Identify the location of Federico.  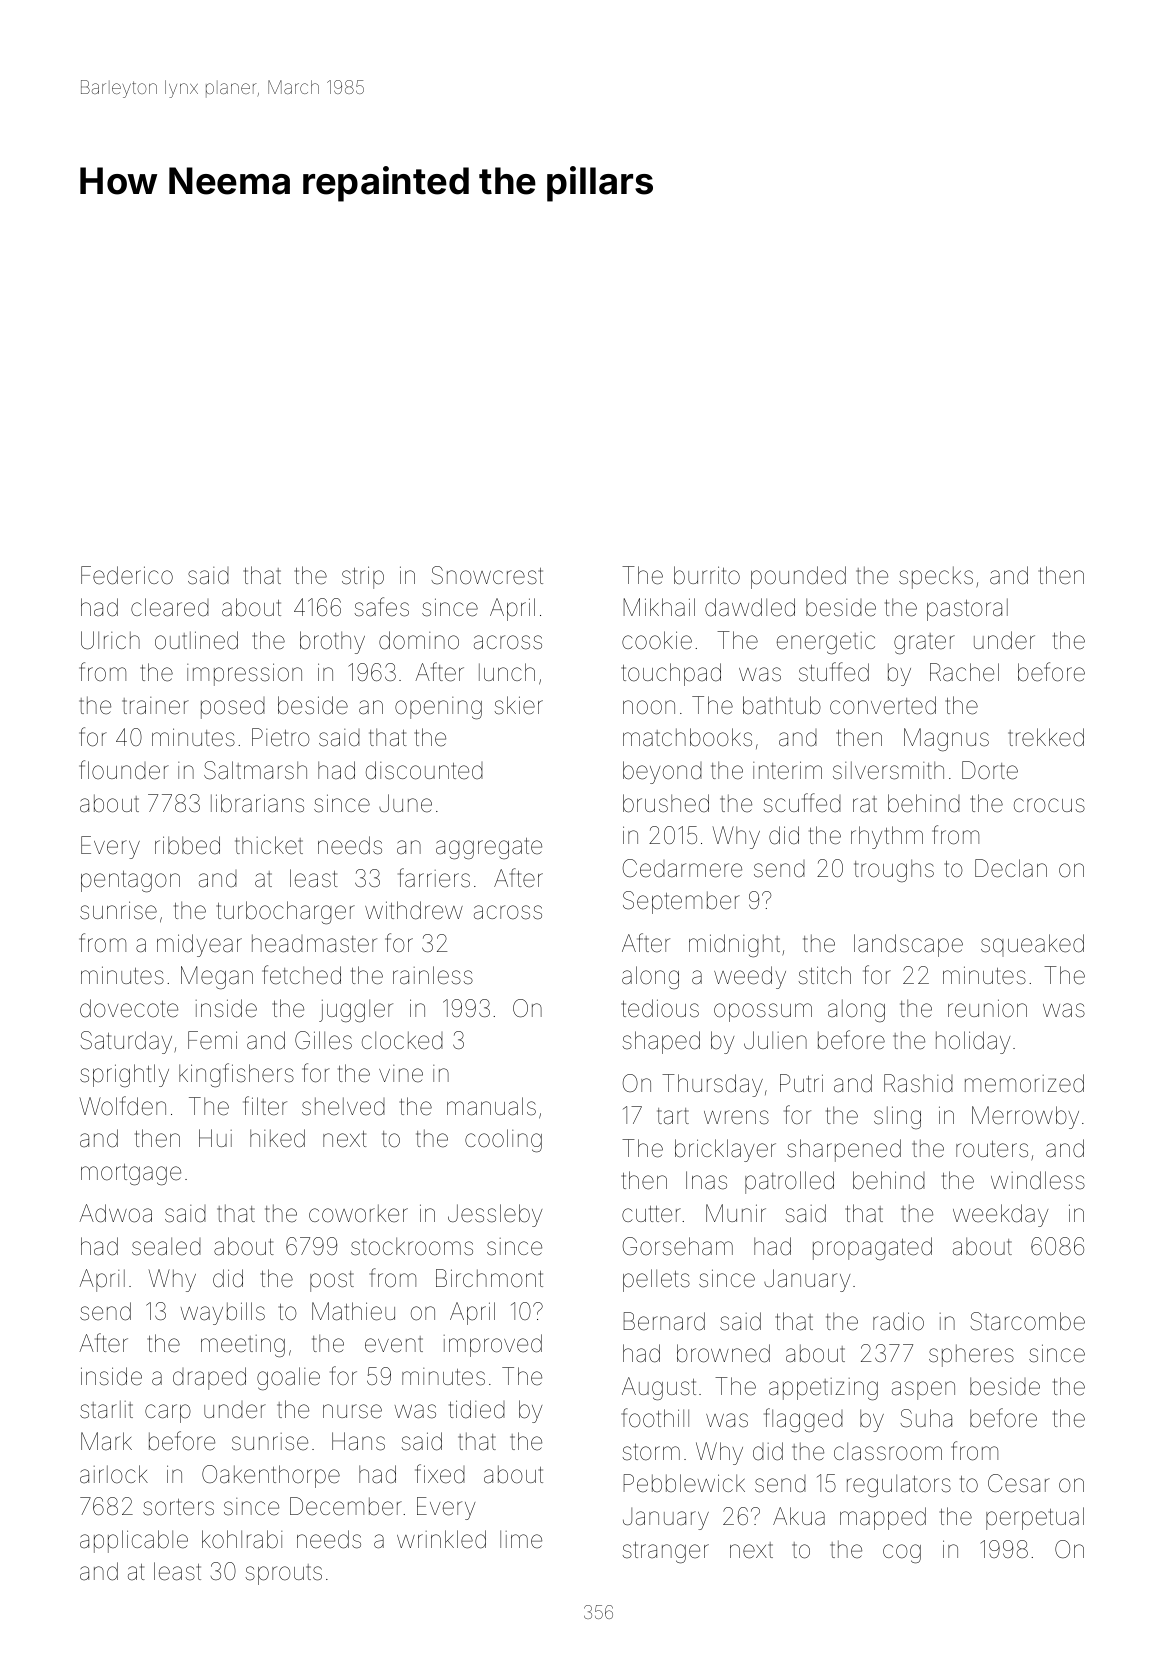
(127, 575).
